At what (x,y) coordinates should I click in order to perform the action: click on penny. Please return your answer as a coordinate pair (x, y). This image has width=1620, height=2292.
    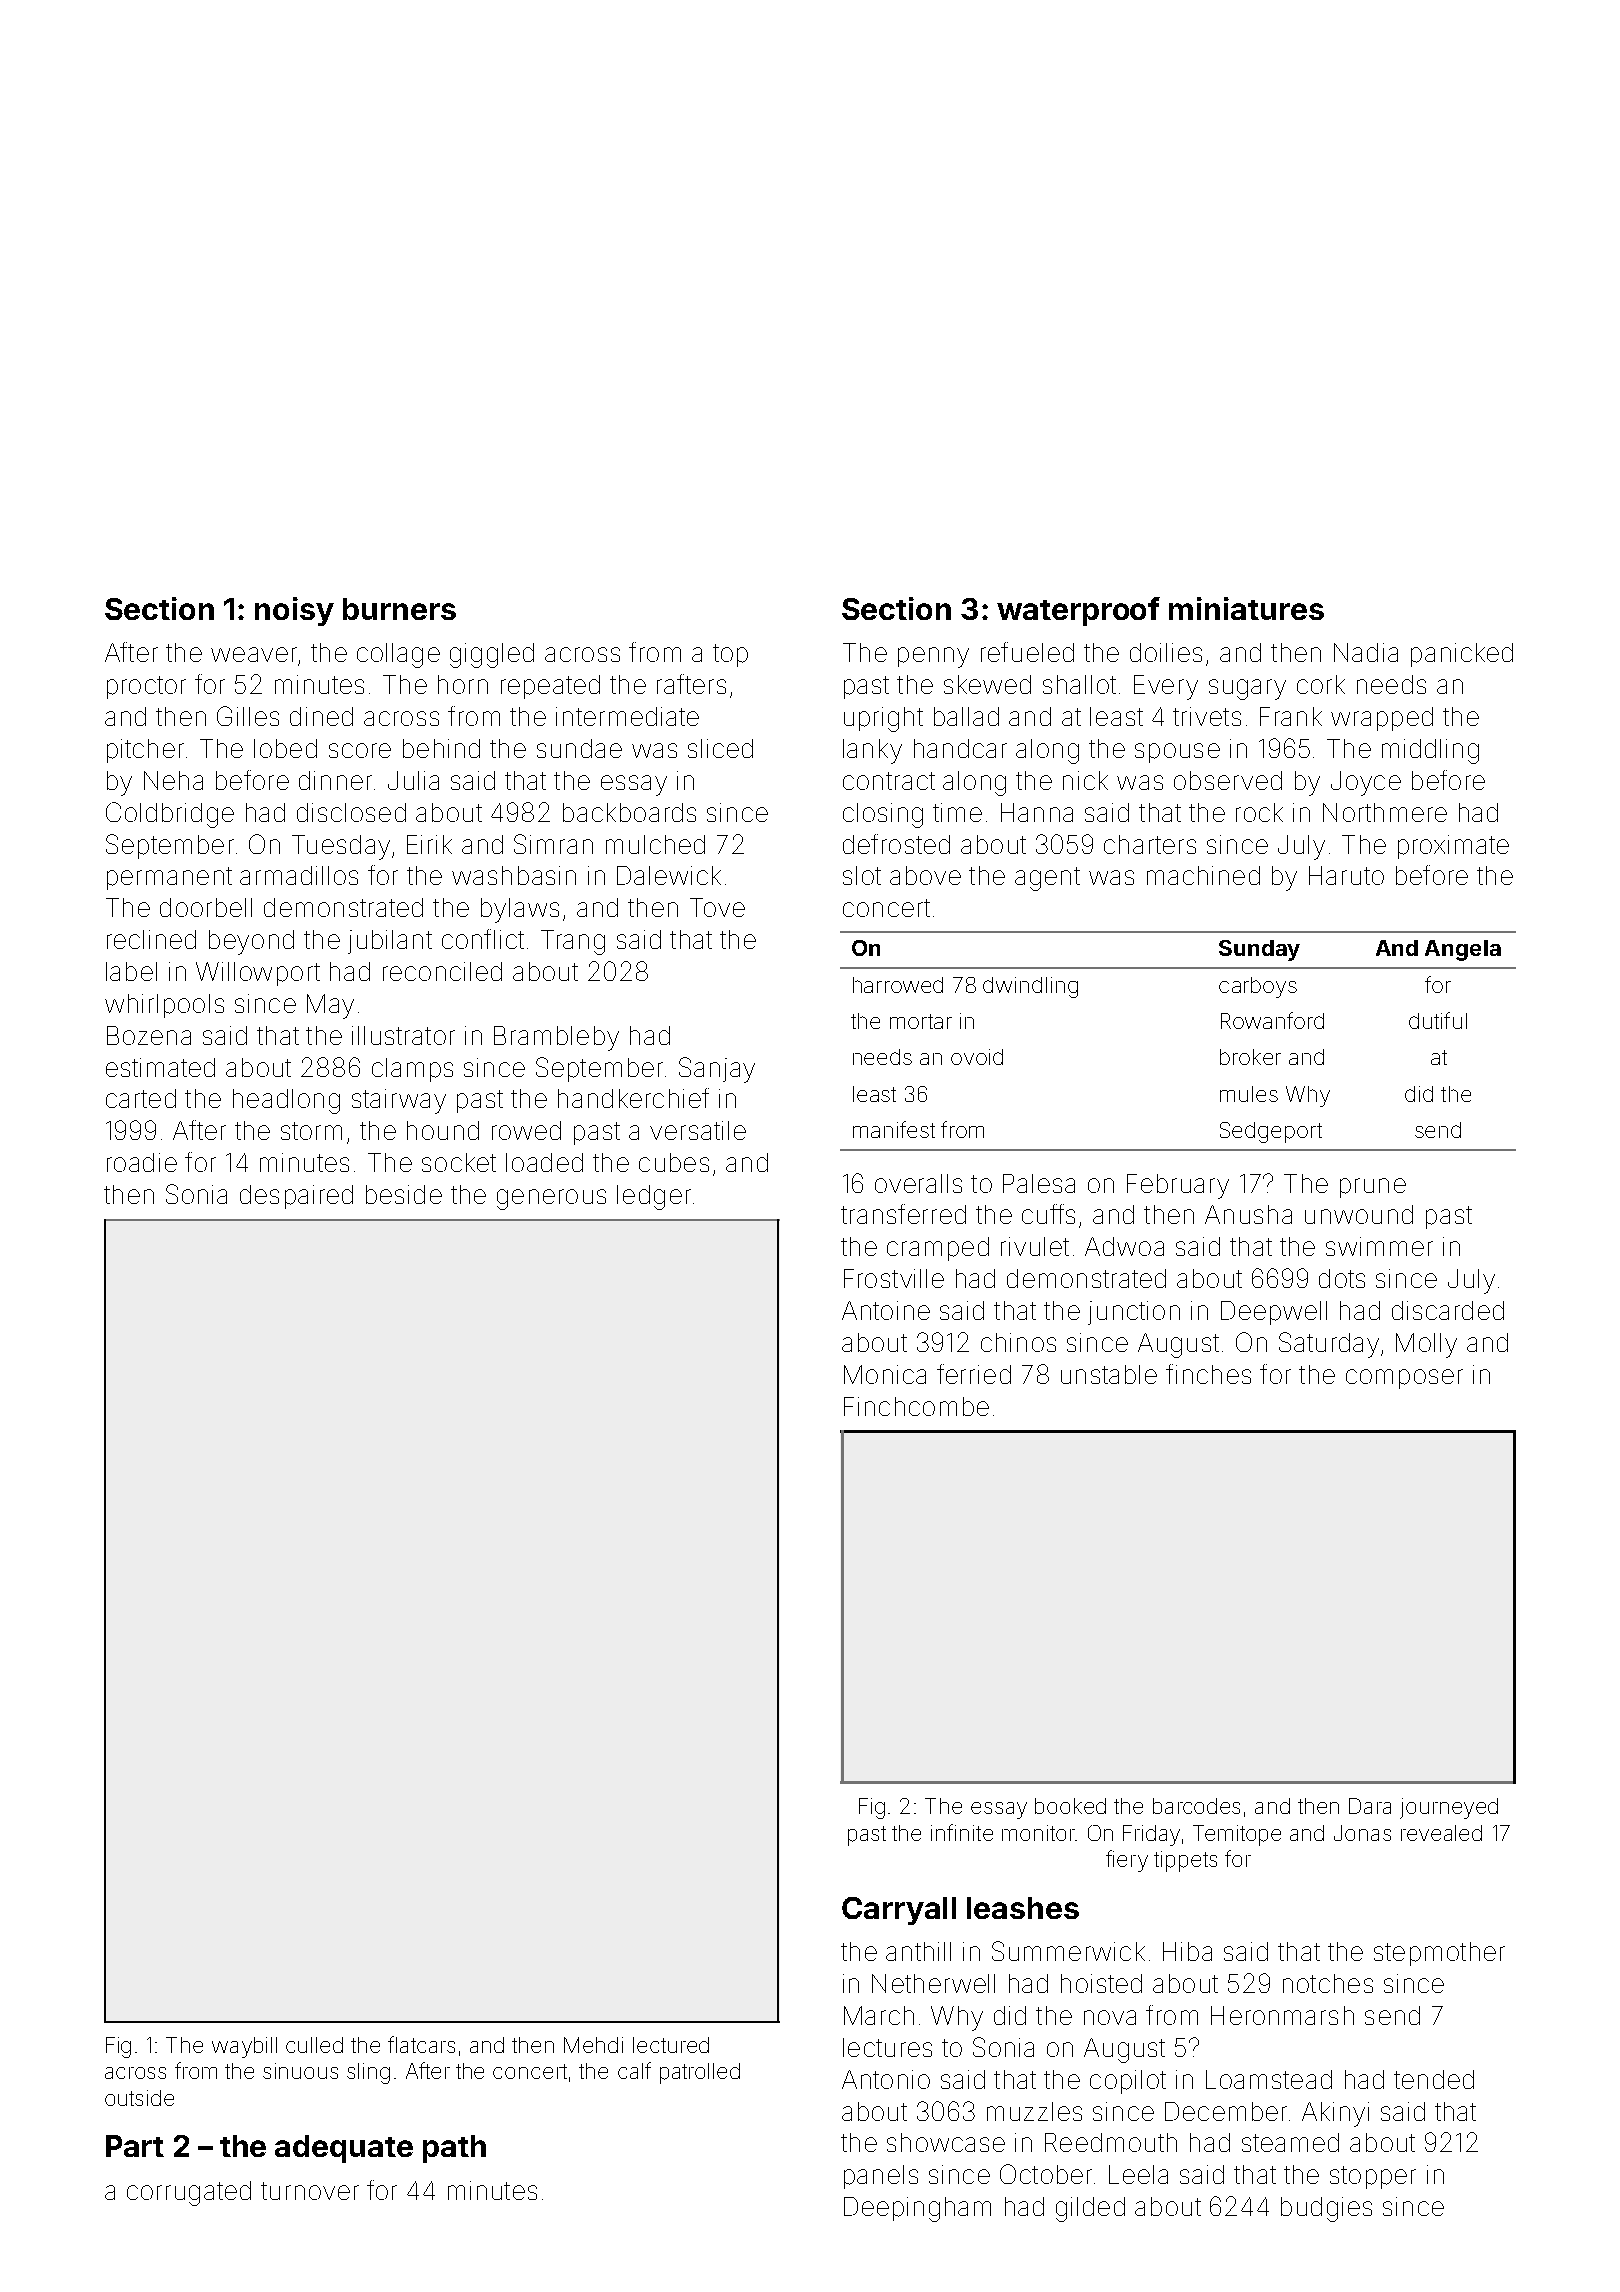
    Looking at the image, I should click on (933, 657).
